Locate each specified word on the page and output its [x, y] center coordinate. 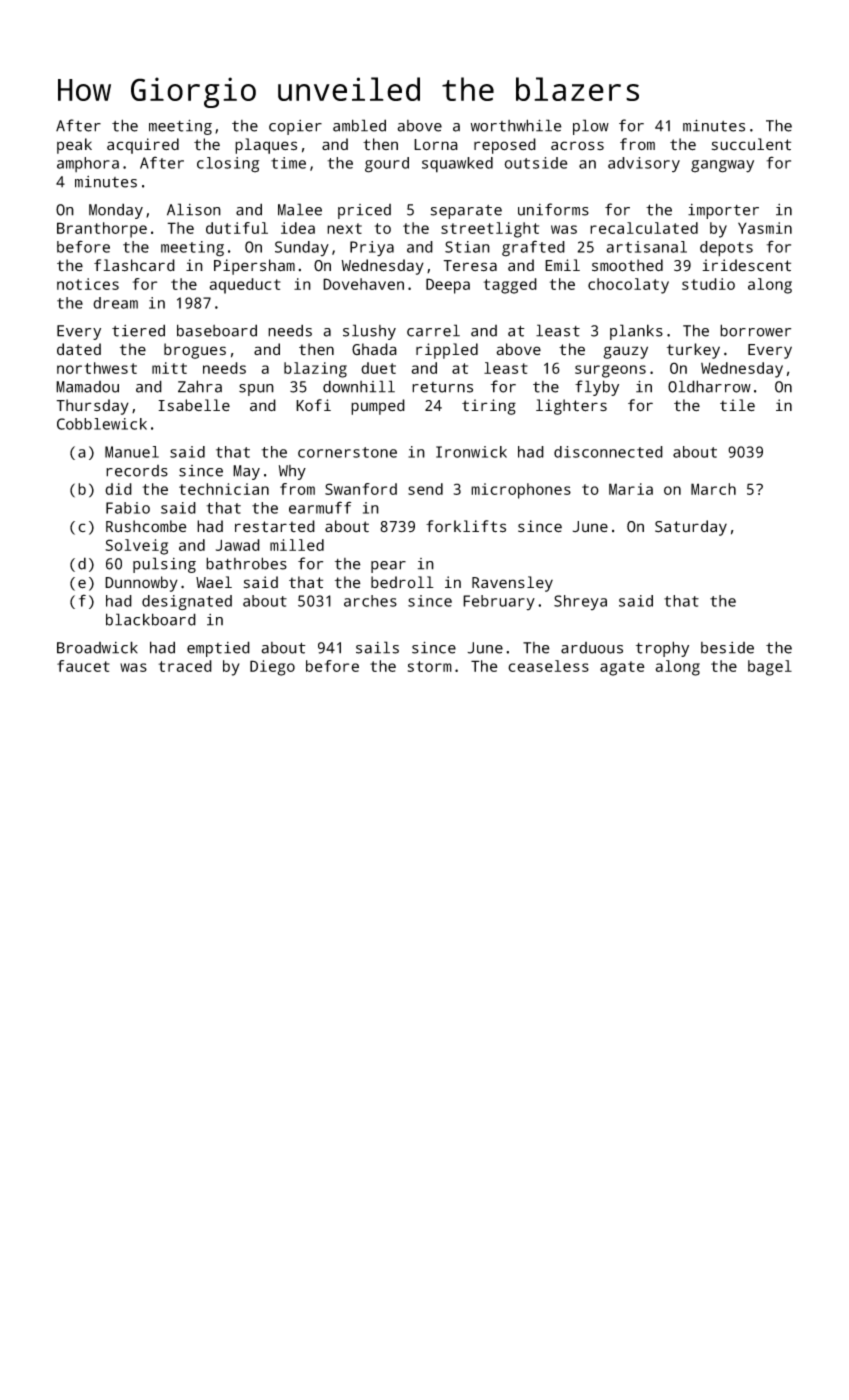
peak [74, 146]
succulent [751, 144]
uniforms [553, 209]
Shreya [580, 602]
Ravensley [512, 584]
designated [187, 603]
